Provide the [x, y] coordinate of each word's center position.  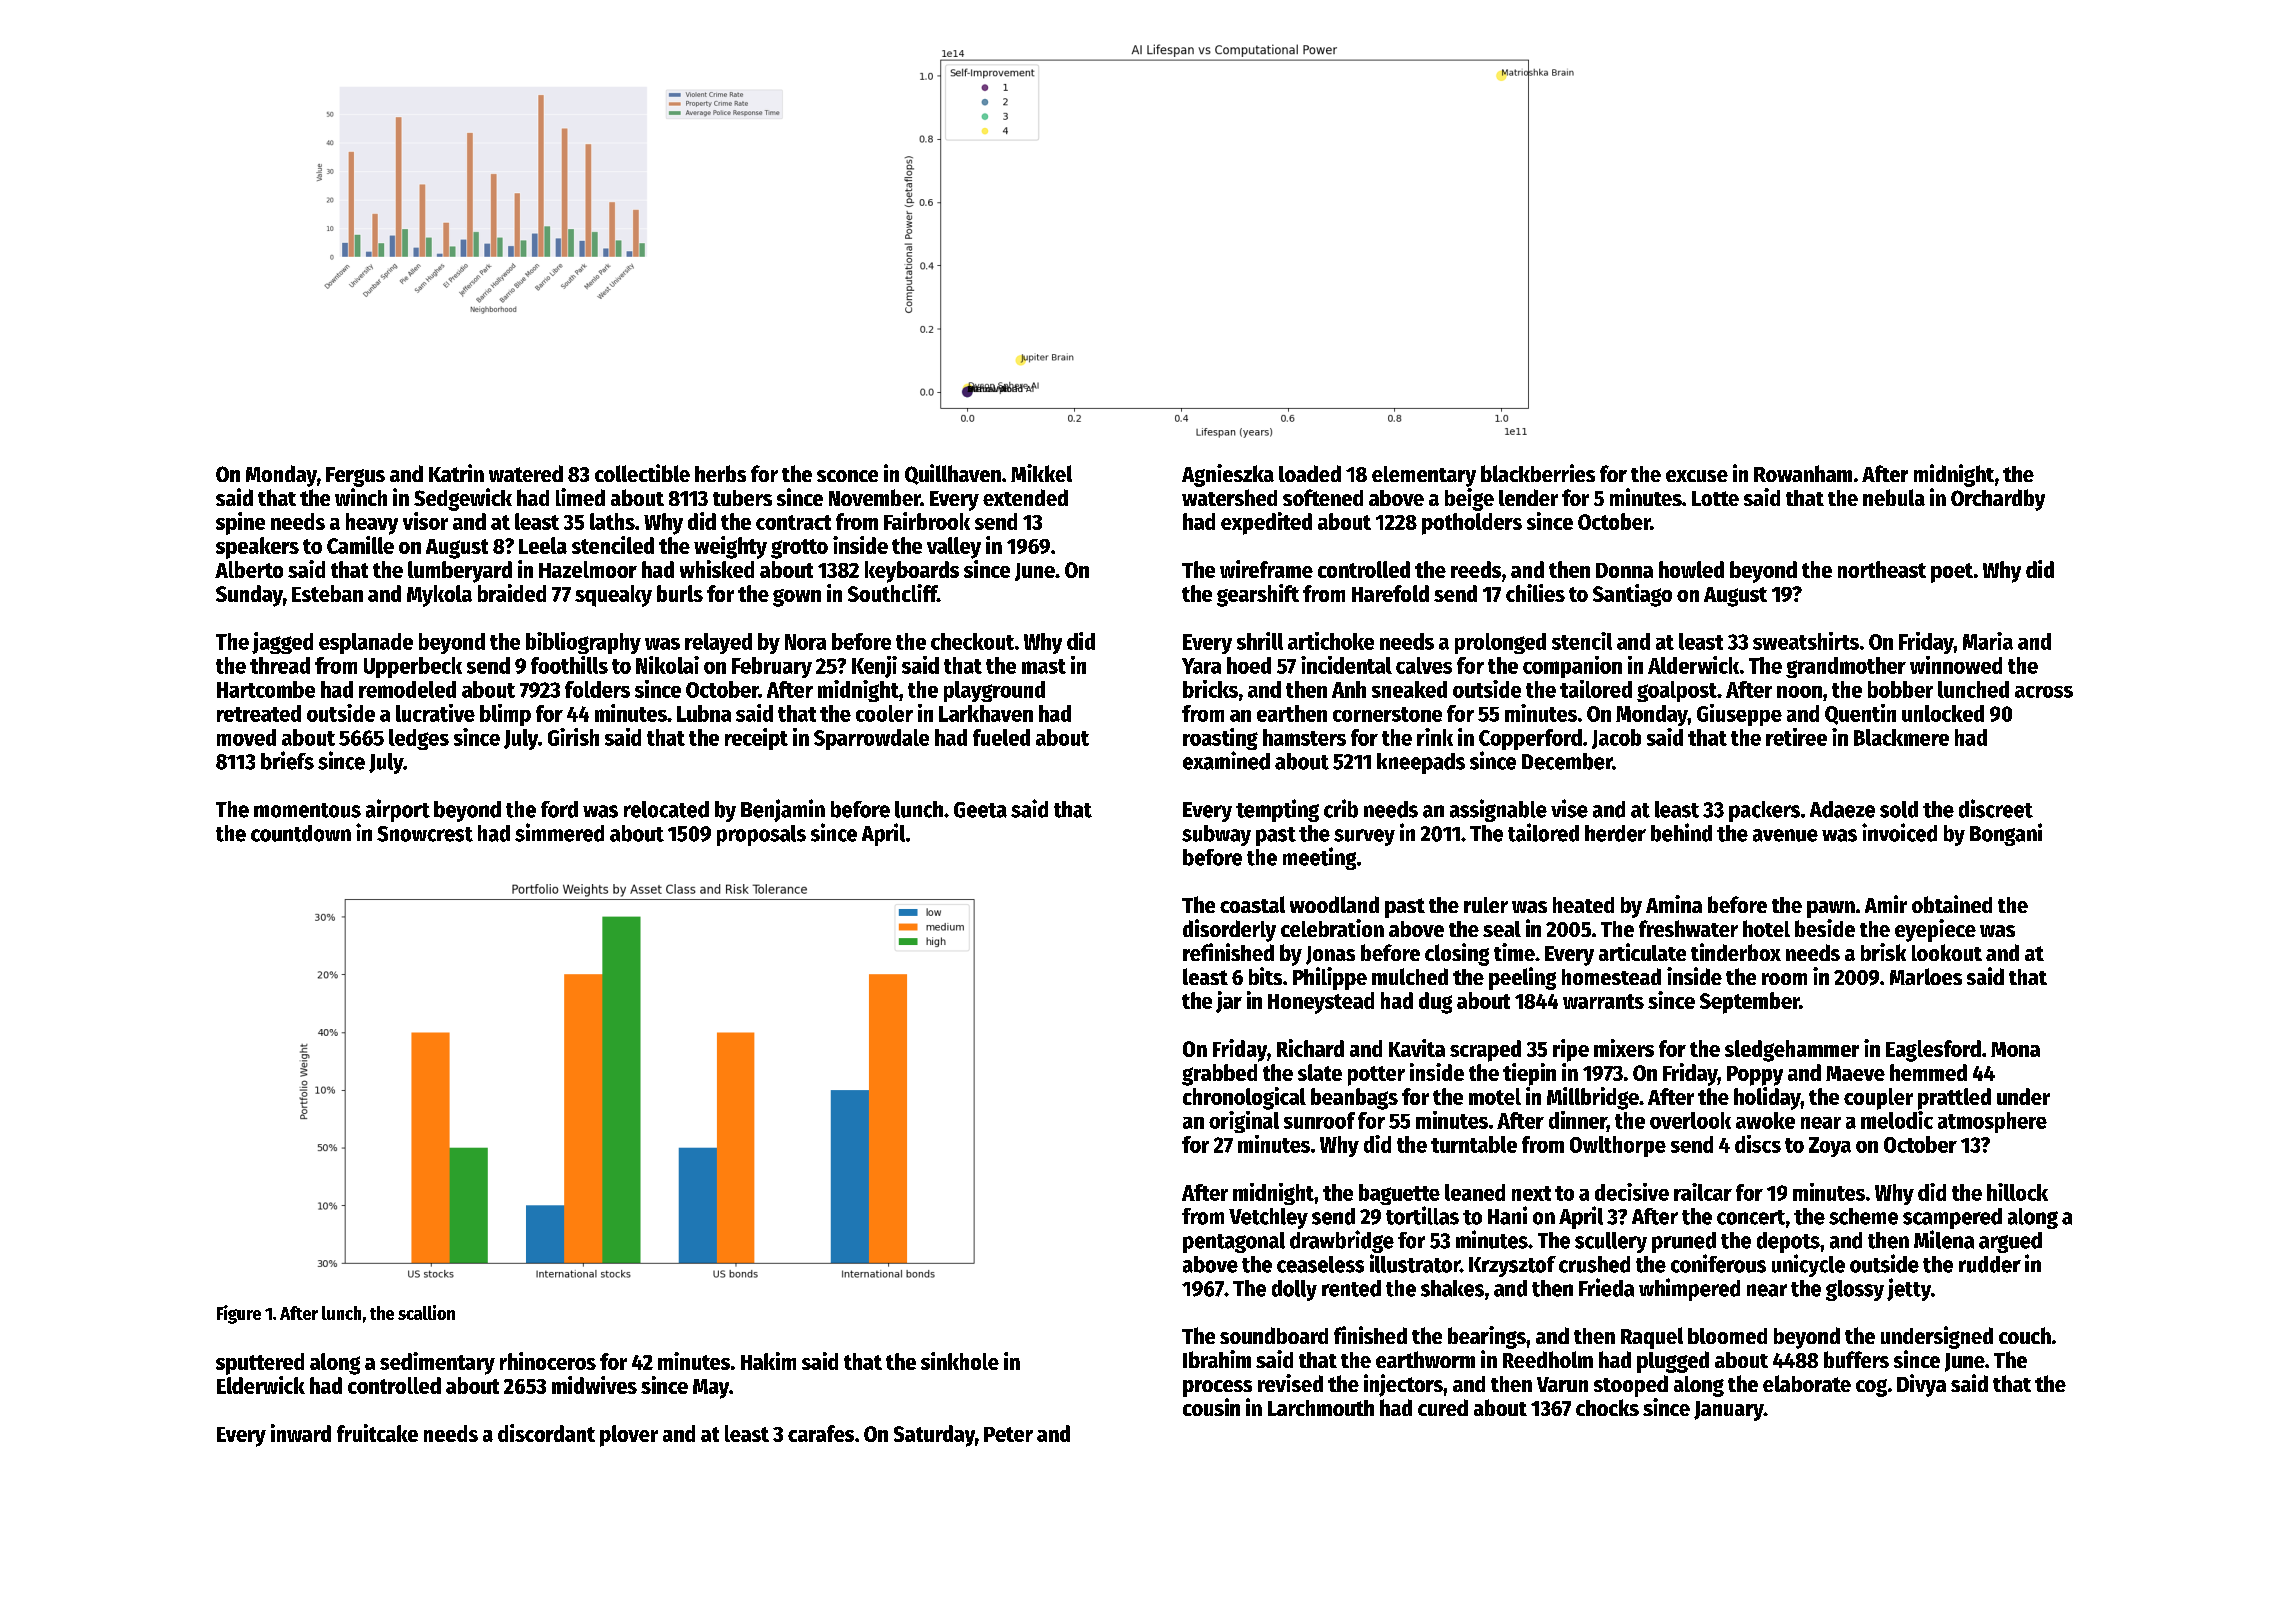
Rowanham [1803, 473]
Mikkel [1041, 473]
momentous [307, 810]
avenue [1785, 835]
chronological [1244, 1098]
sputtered [260, 1364]
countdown [301, 833]
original [1244, 1122]
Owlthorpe [1618, 1146]
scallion [426, 1312]
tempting [1277, 810]
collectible [642, 473]
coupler [1878, 1099]
